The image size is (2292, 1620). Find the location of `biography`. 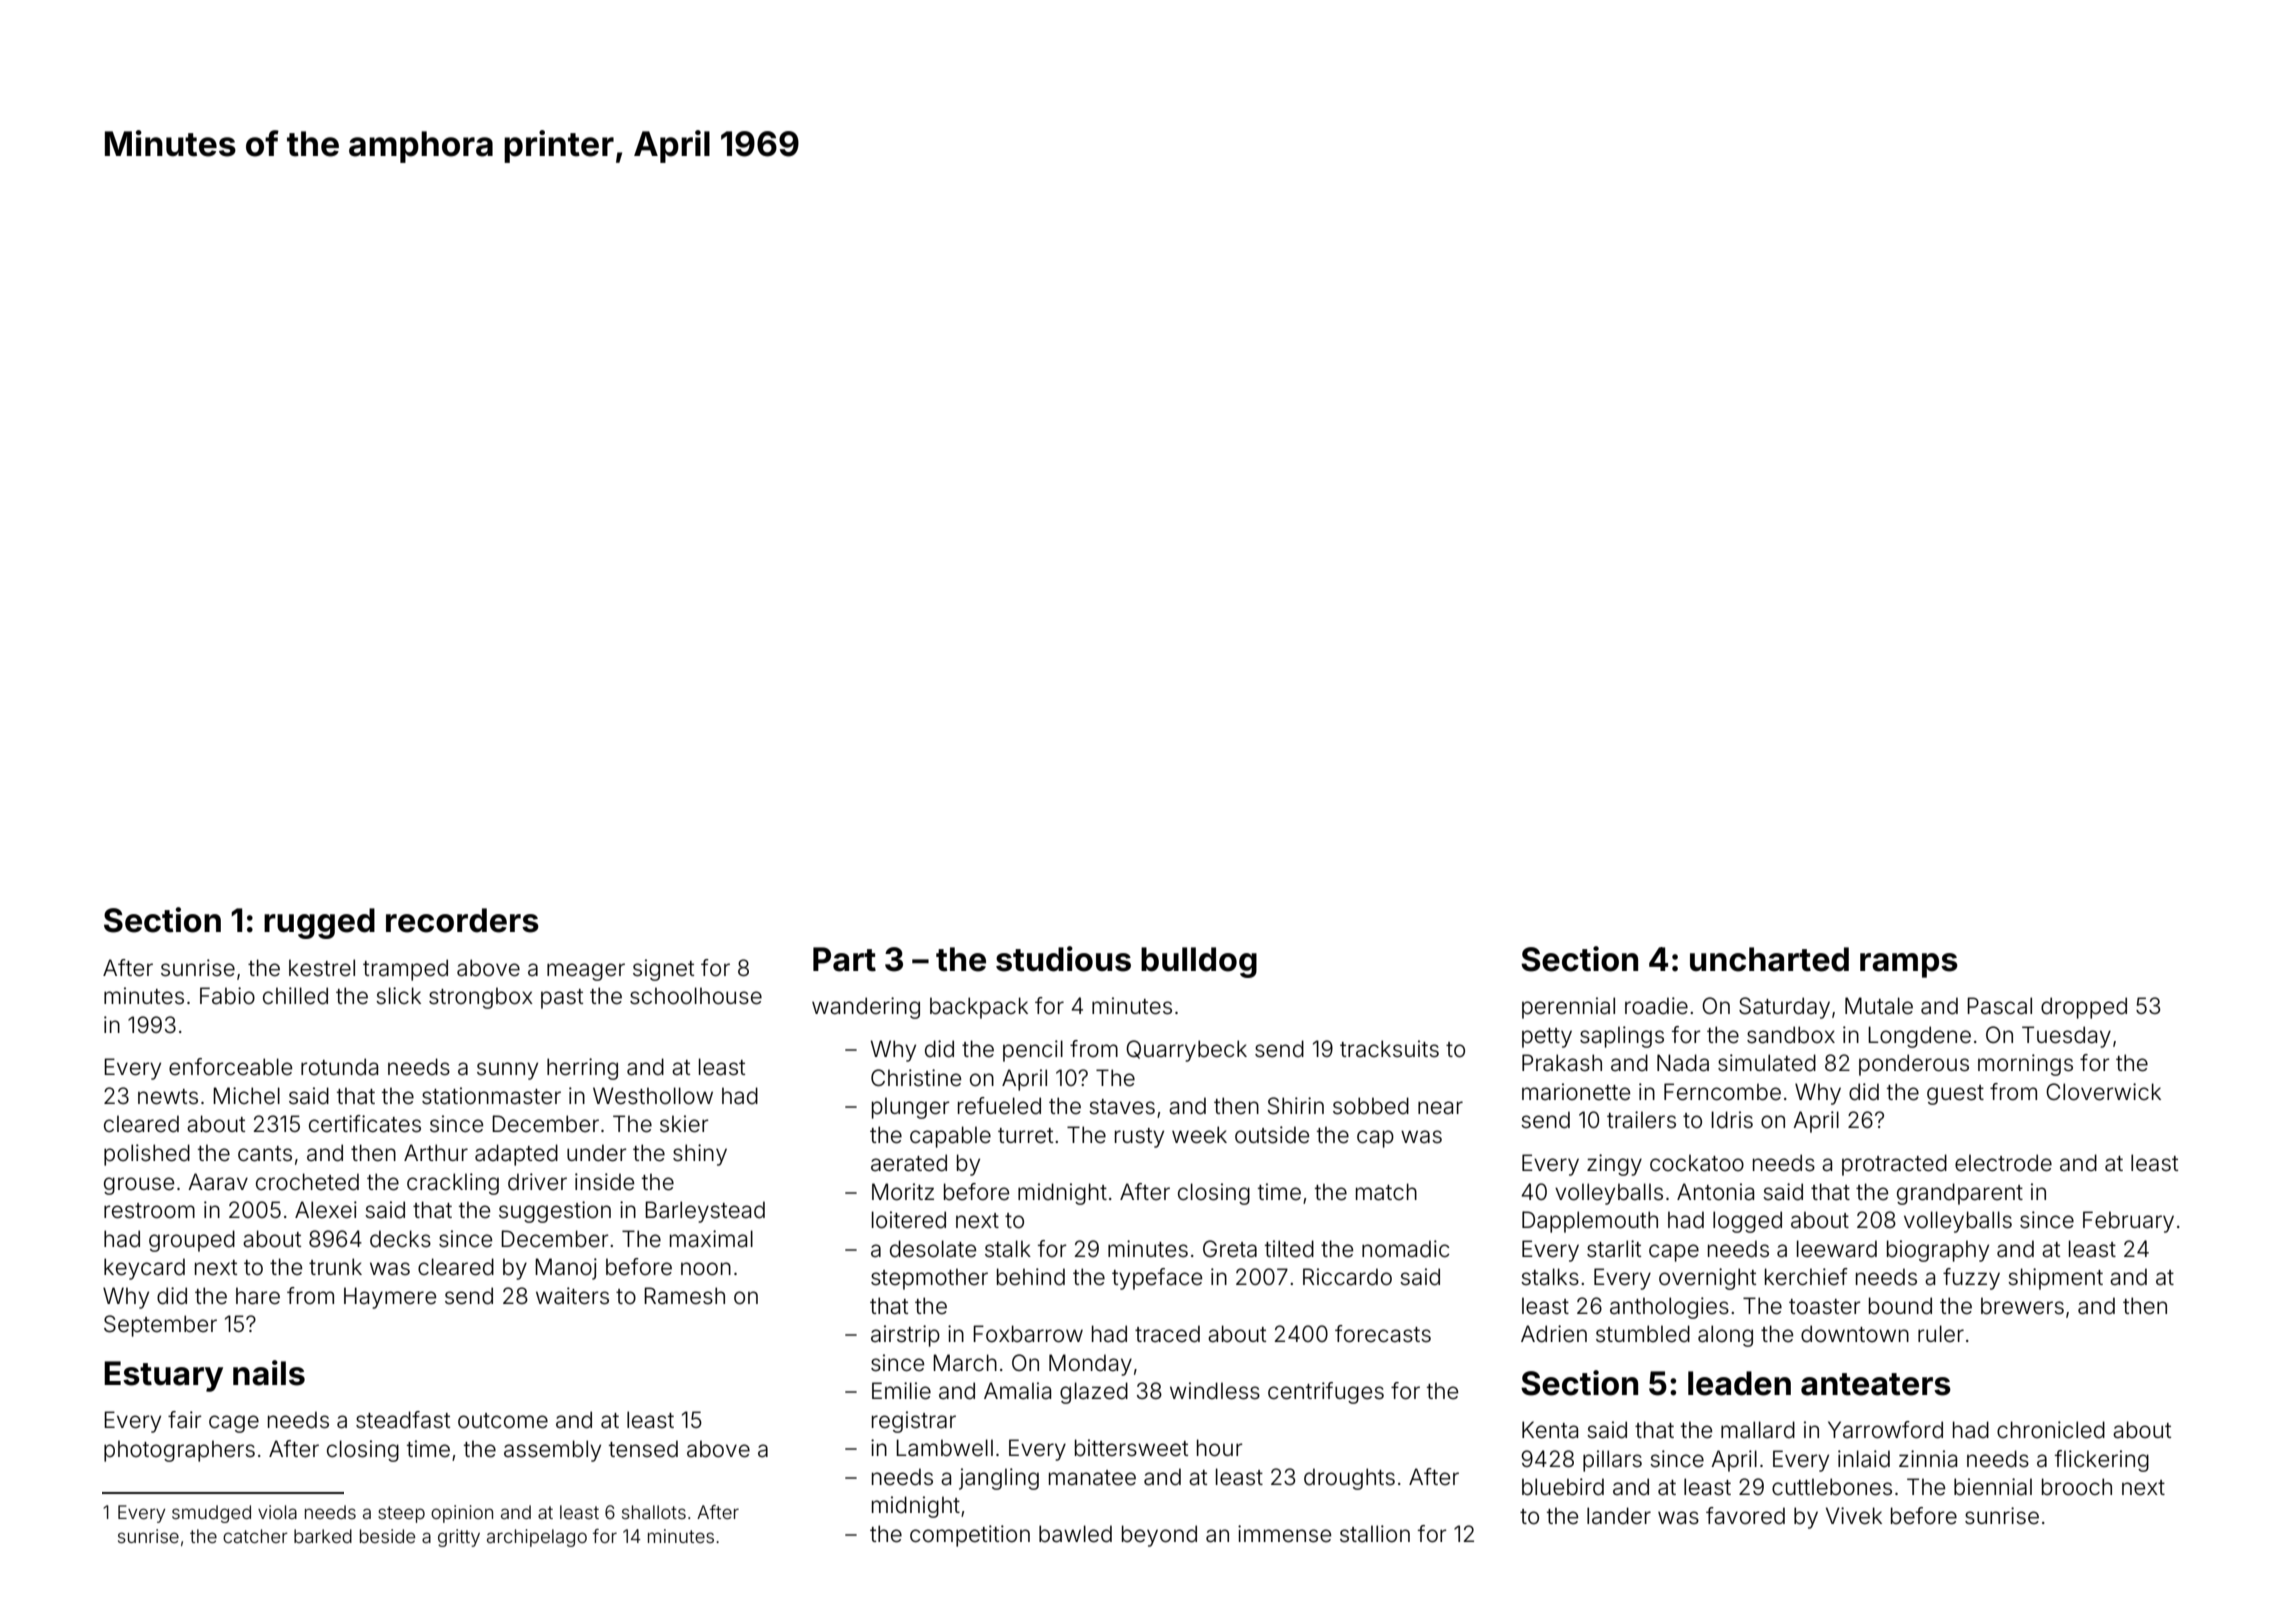

biography is located at coordinates (1938, 1251).
